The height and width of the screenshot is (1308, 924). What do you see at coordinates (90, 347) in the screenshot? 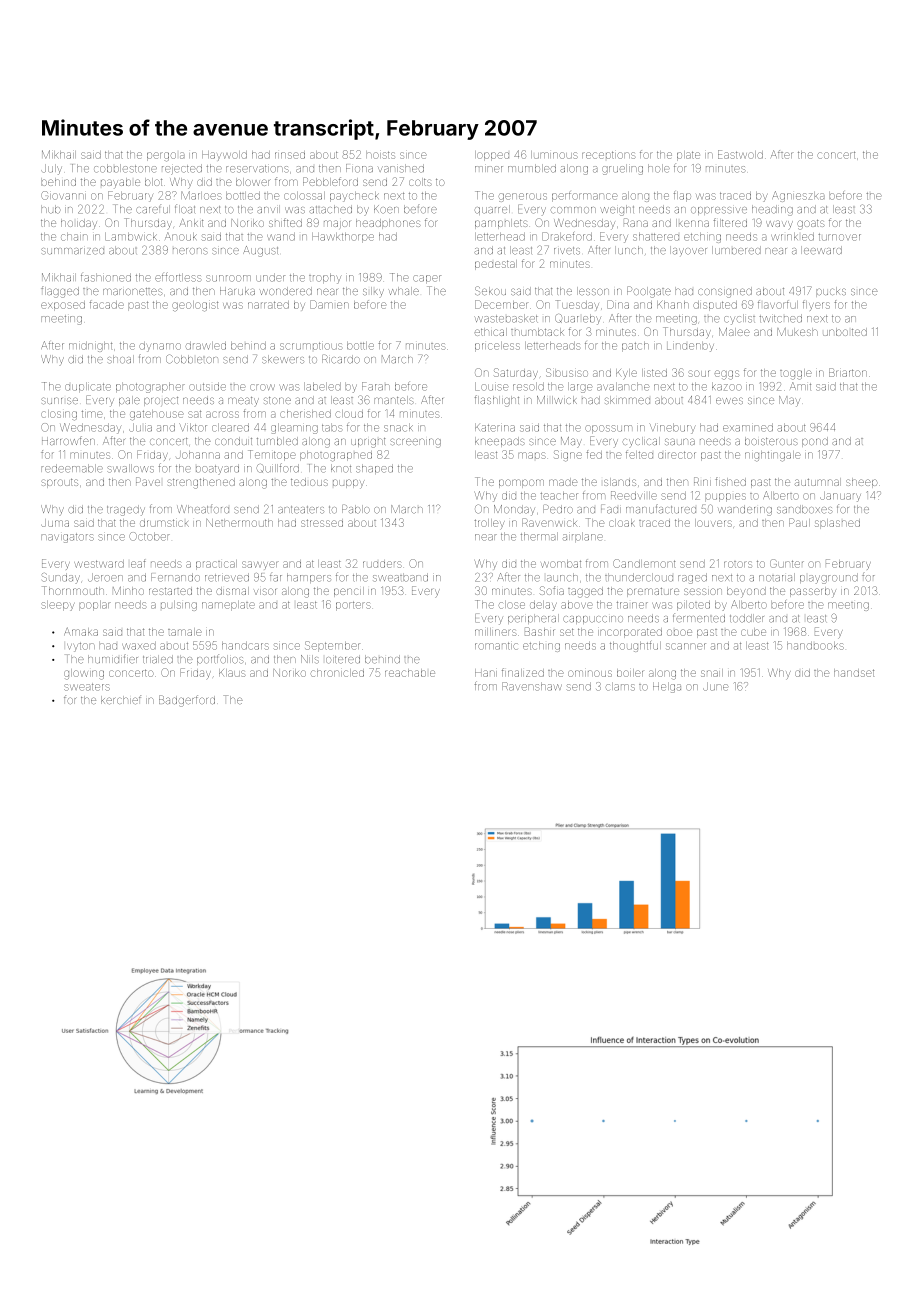
I see `midnight` at bounding box center [90, 347].
